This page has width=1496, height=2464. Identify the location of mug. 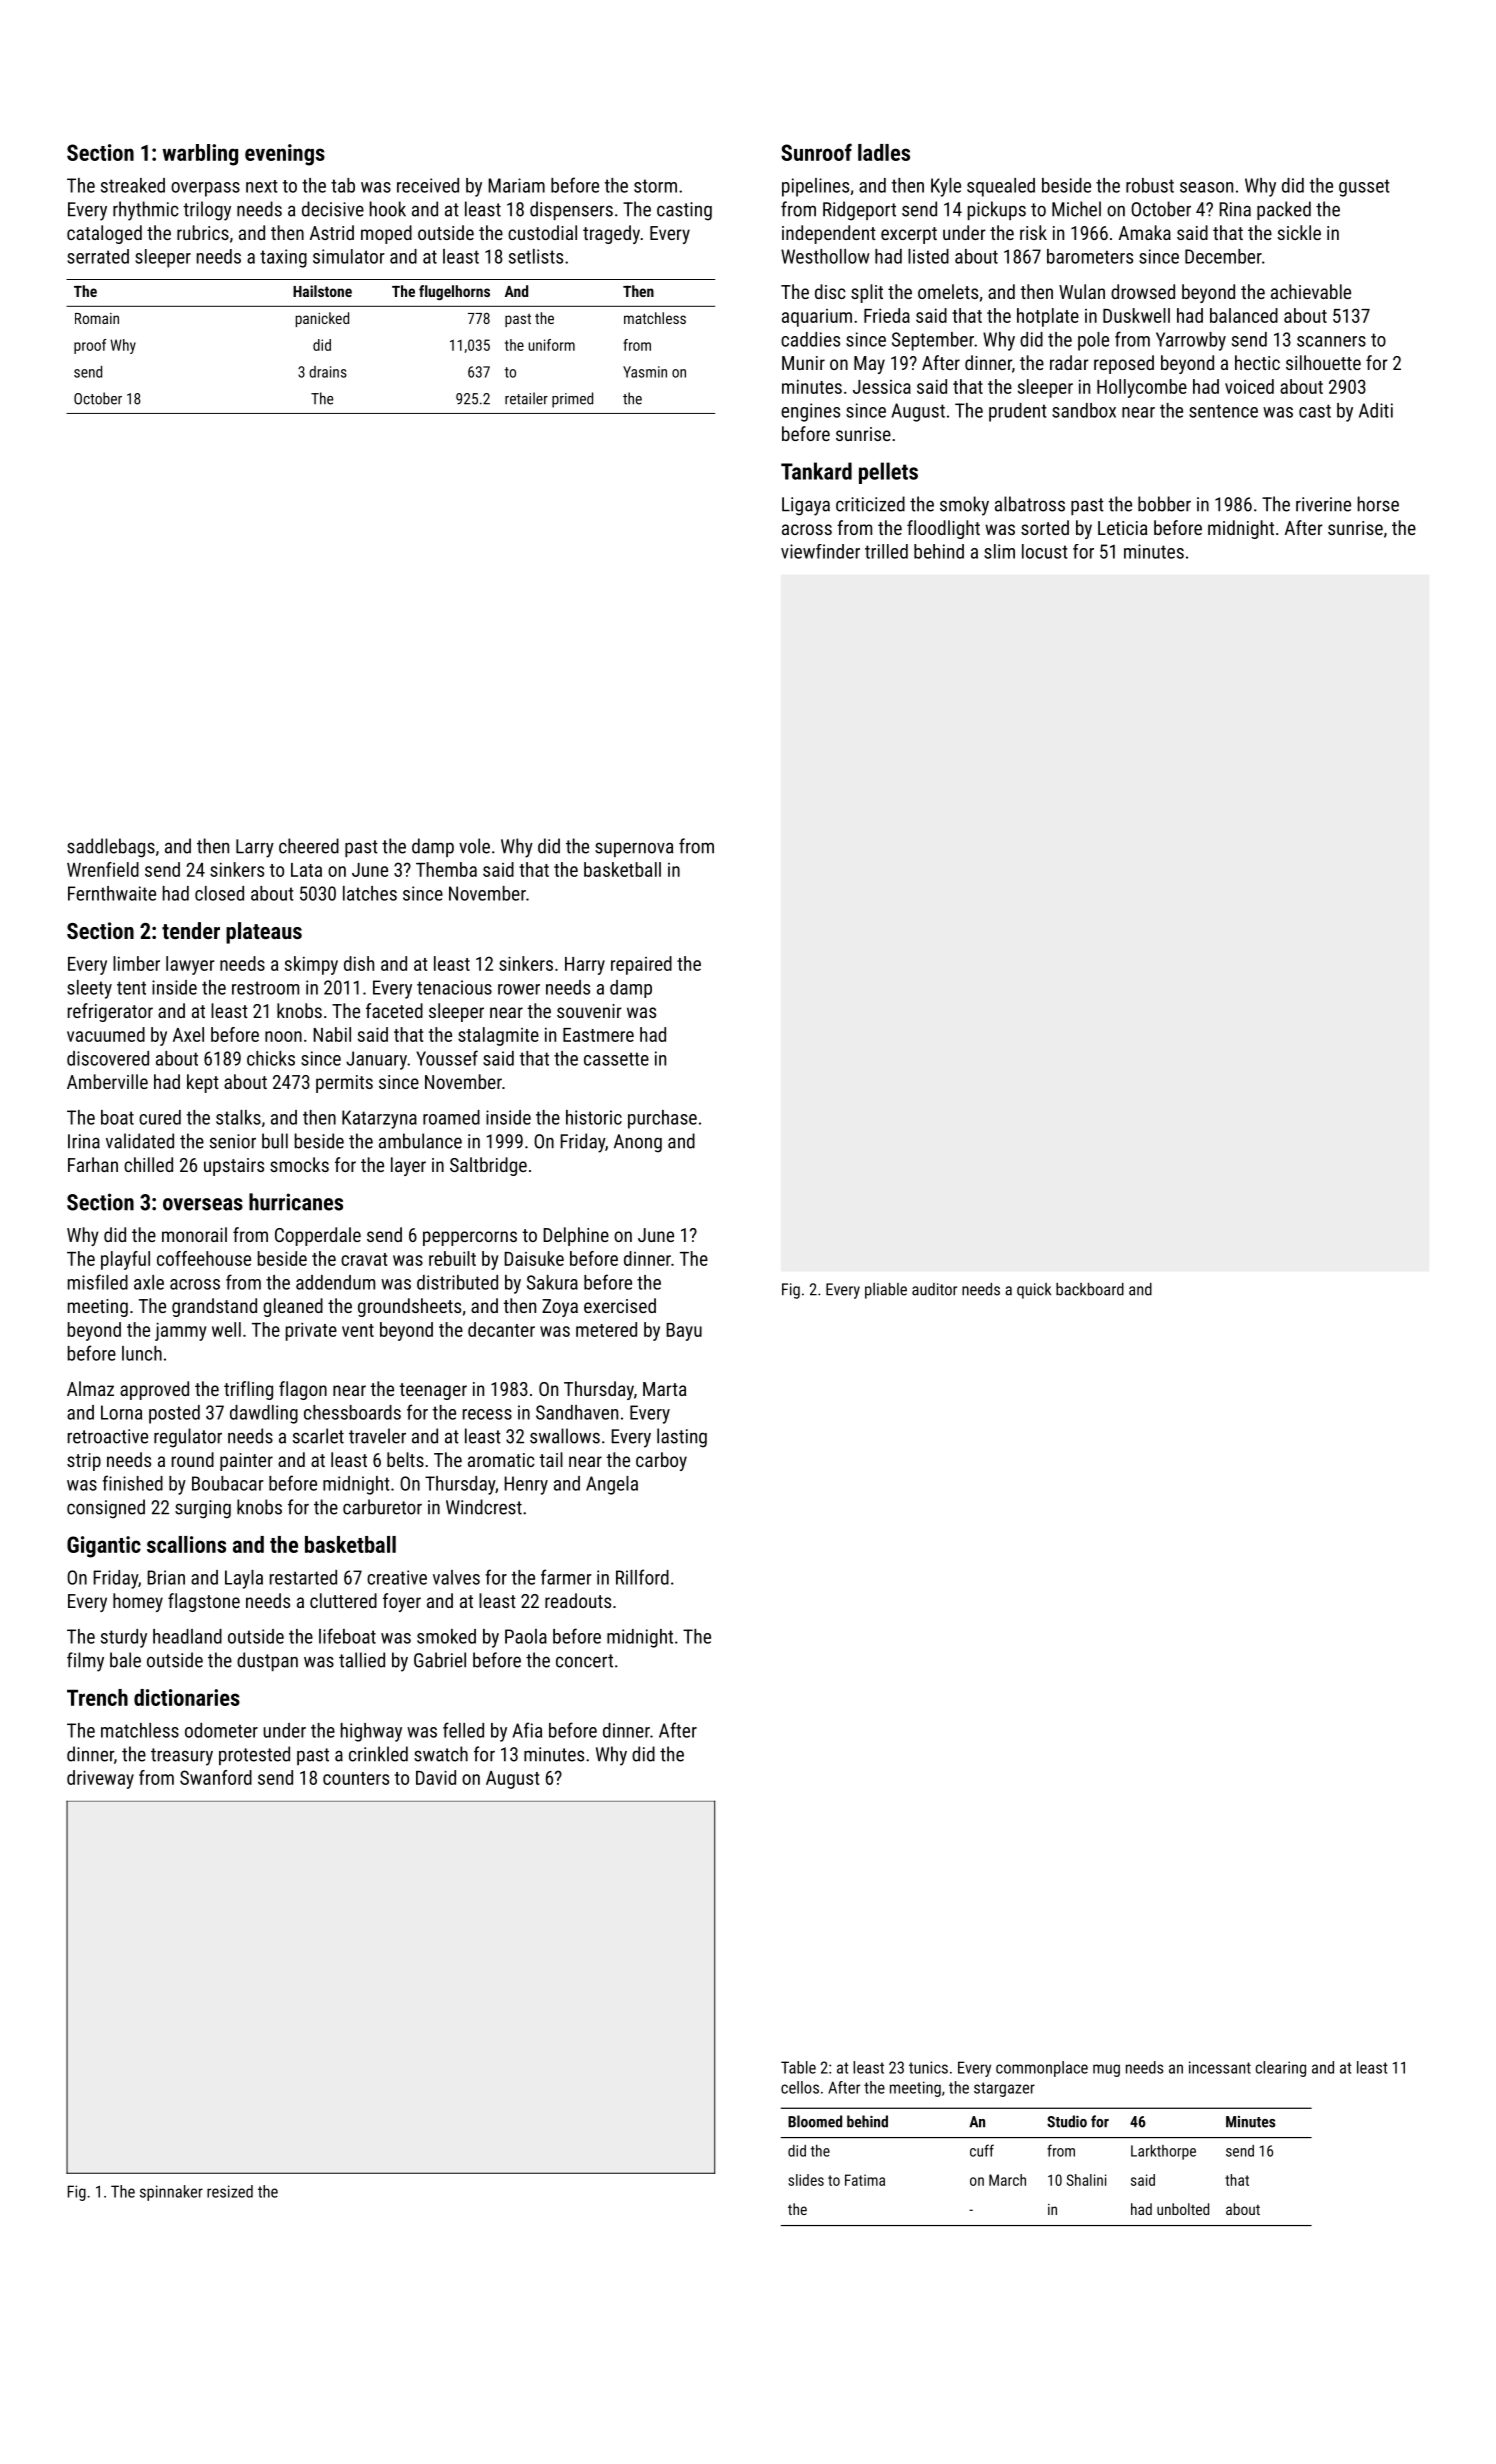
(1106, 2070).
